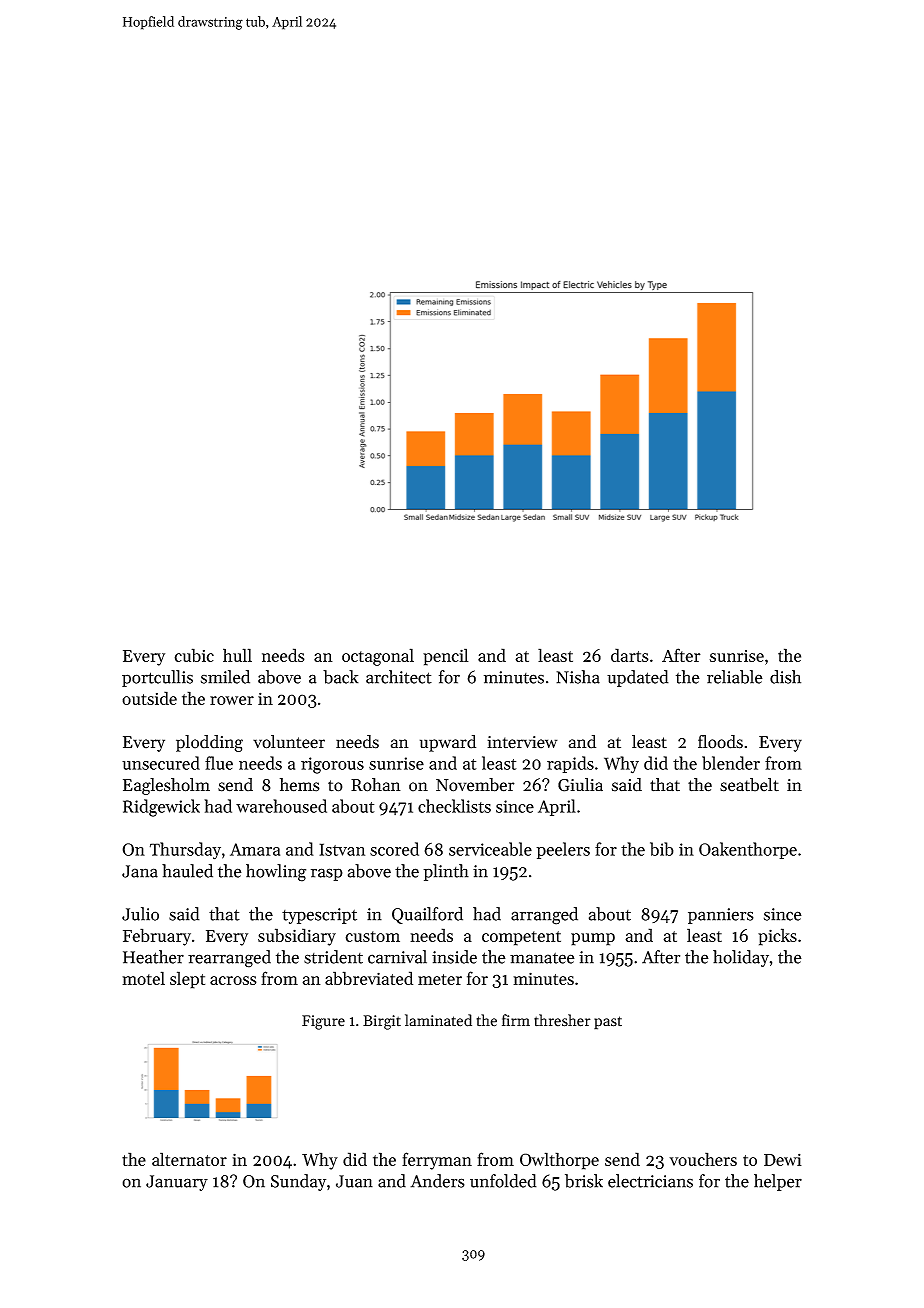 Image resolution: width=924 pixels, height=1308 pixels. What do you see at coordinates (578, 677) in the page?
I see `Nisha` at bounding box center [578, 677].
